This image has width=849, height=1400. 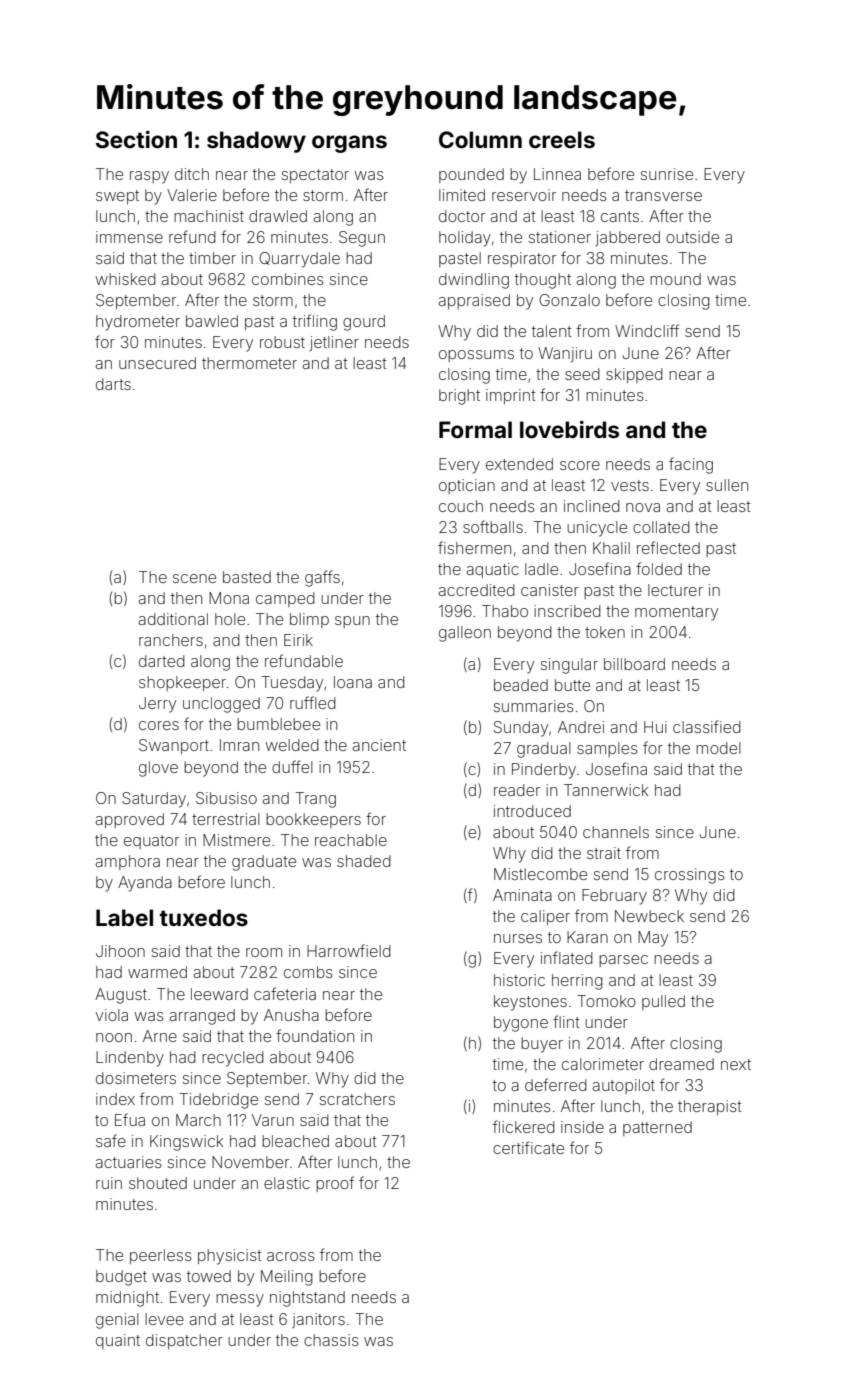 What do you see at coordinates (459, 397) in the image?
I see `bright` at bounding box center [459, 397].
